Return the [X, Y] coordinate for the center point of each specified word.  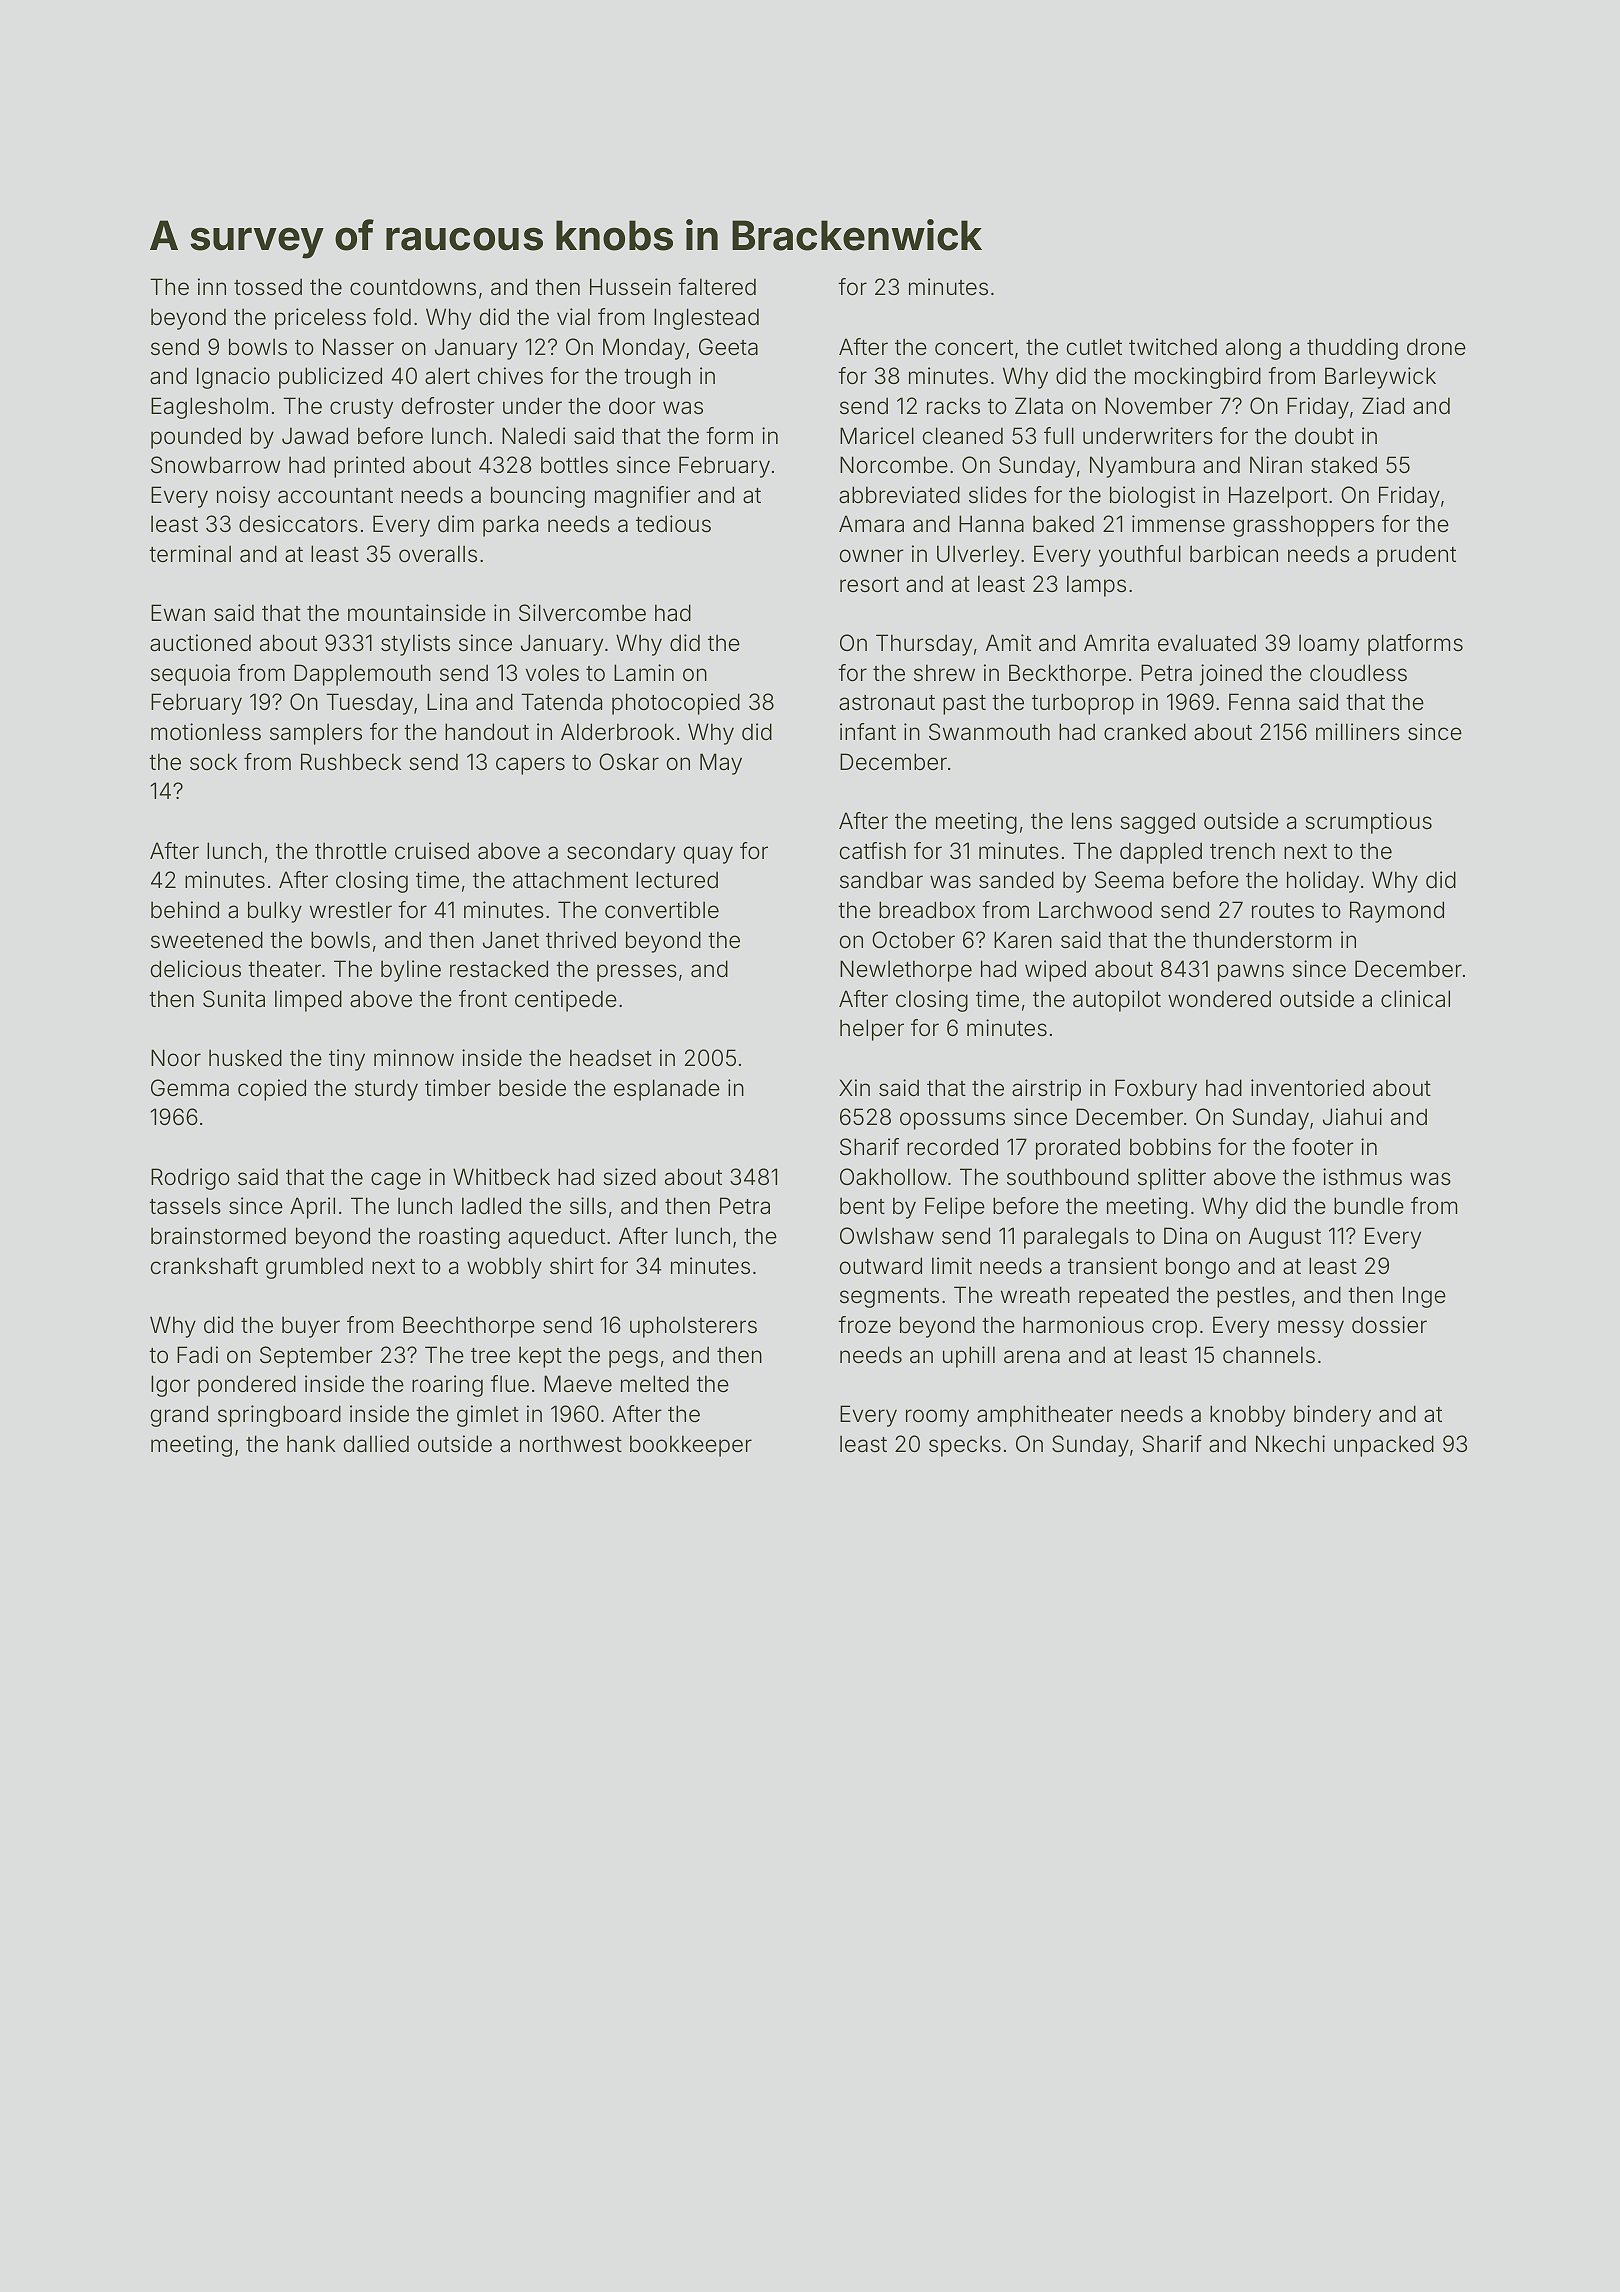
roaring [447, 1386]
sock [213, 762]
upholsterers [693, 1327]
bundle [1369, 1206]
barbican [1234, 554]
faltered [717, 287]
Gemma [190, 1088]
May [721, 764]
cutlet [1094, 346]
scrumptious [1368, 823]
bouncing [538, 497]
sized [629, 1177]
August [1285, 1238]
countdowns [413, 287]
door [632, 405]
